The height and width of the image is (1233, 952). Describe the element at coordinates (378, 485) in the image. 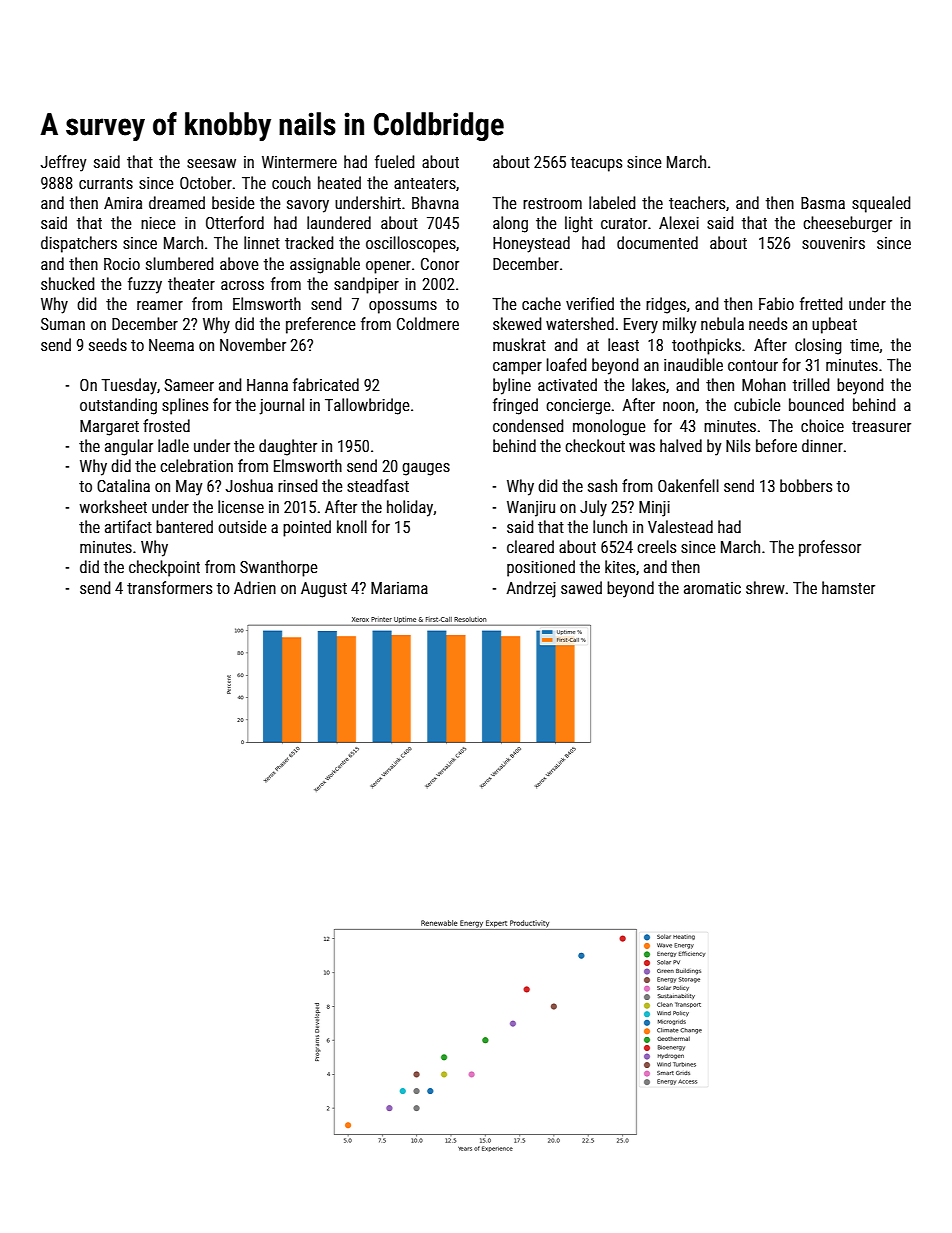

I see `steadfast` at that location.
